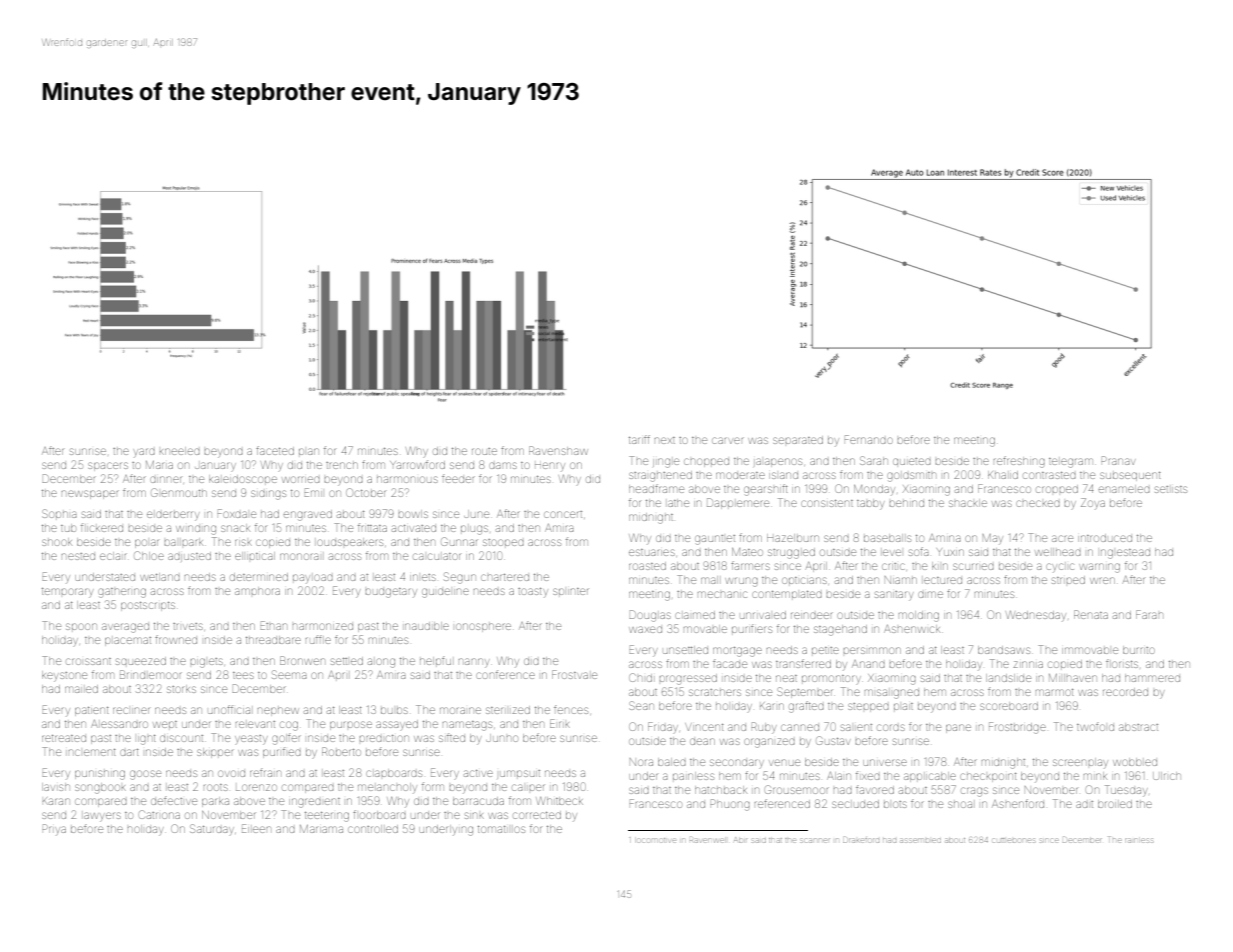 Image resolution: width=1233 pixels, height=952 pixels. Describe the element at coordinates (1139, 650) in the document. I see `burrito` at that location.
